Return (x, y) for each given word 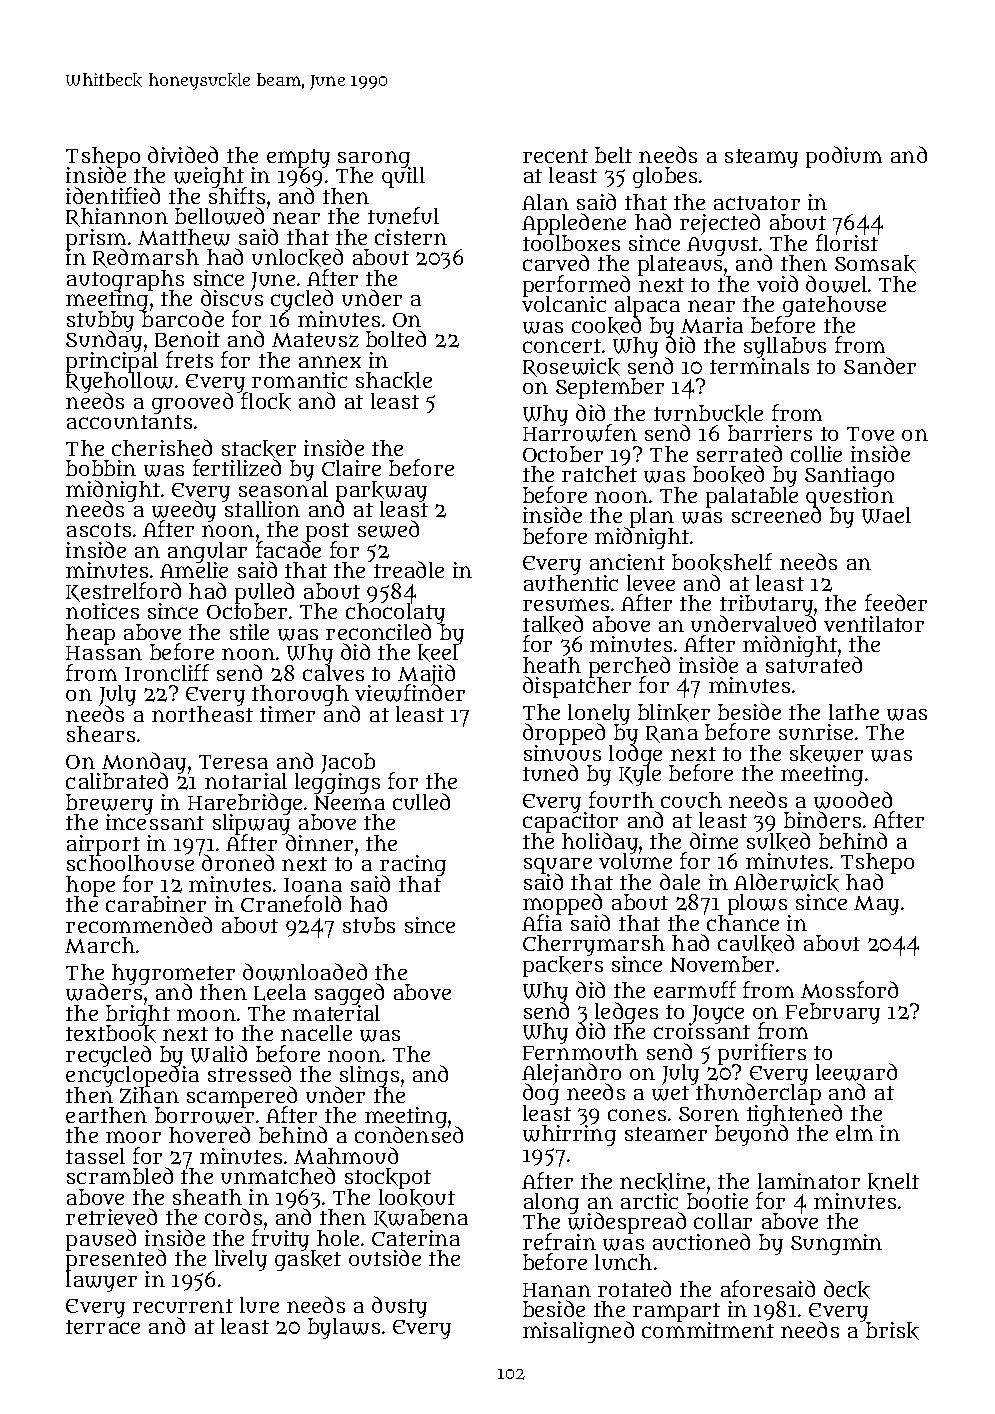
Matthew (184, 237)
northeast (202, 714)
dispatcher (577, 688)
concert (562, 346)
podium (844, 157)
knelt (893, 1182)
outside (385, 1257)
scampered (242, 1096)
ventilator (874, 624)
